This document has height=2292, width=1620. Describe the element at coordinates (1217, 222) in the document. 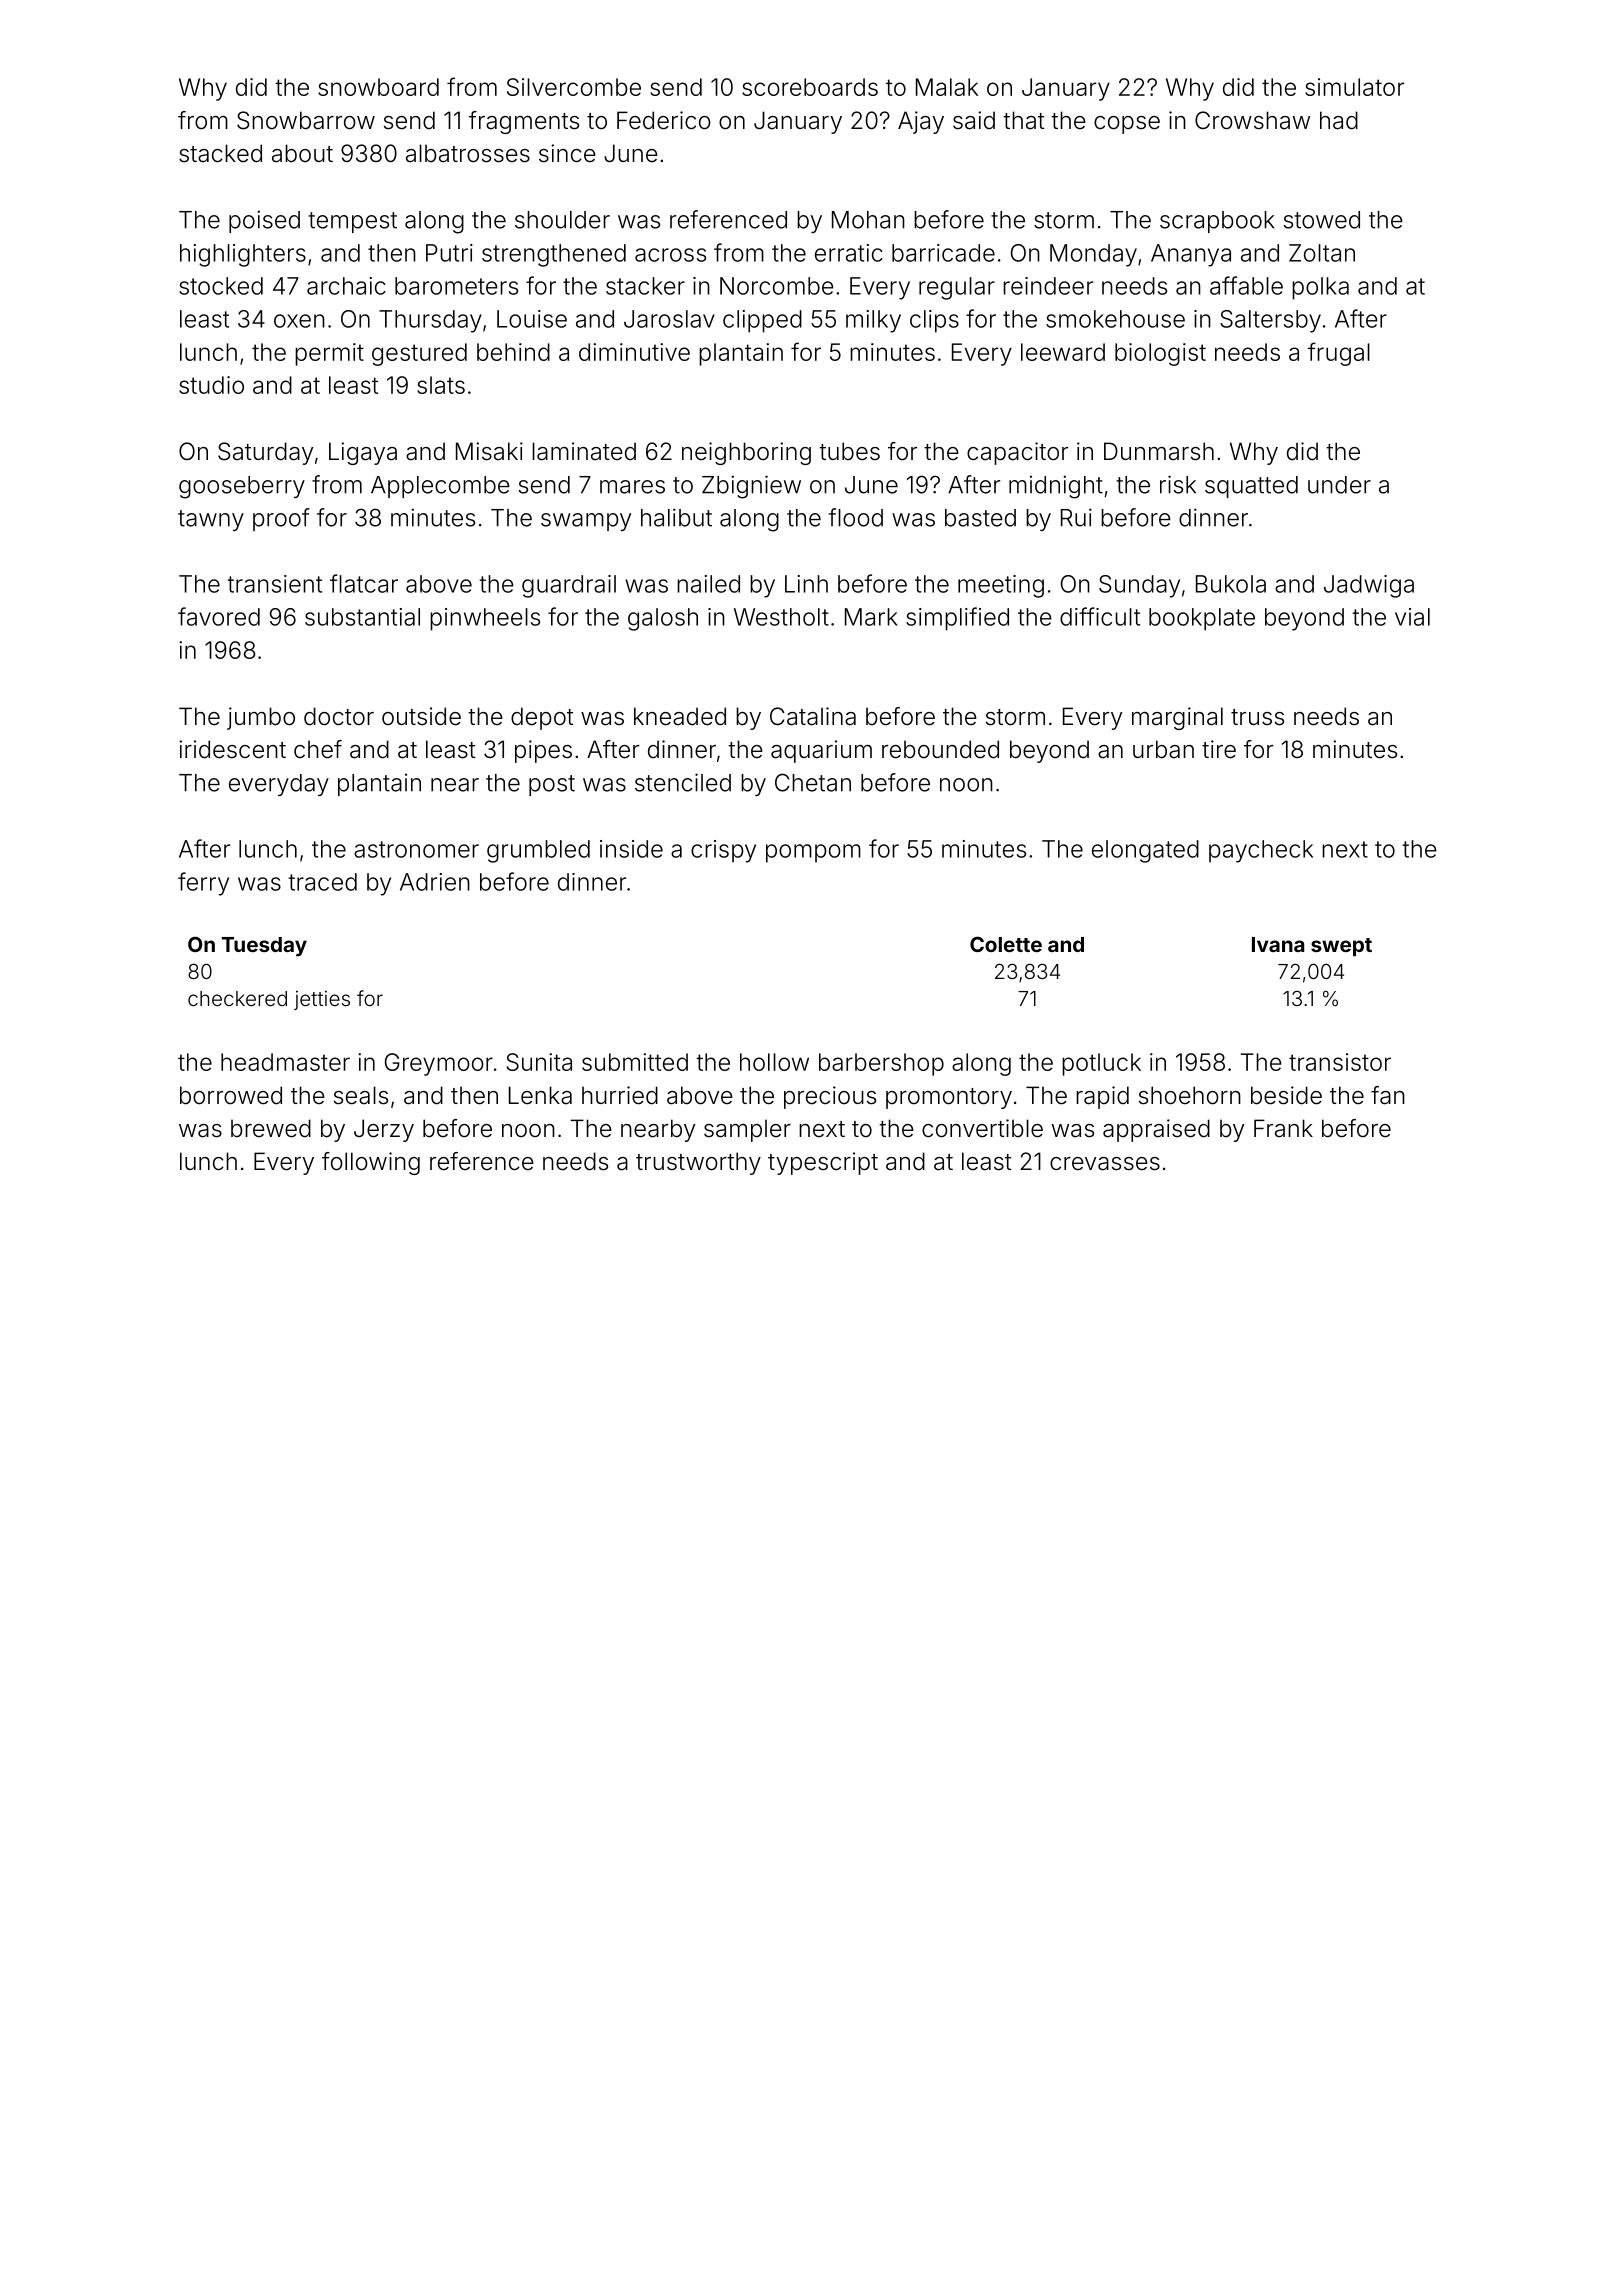

I see `scrapbook` at that location.
